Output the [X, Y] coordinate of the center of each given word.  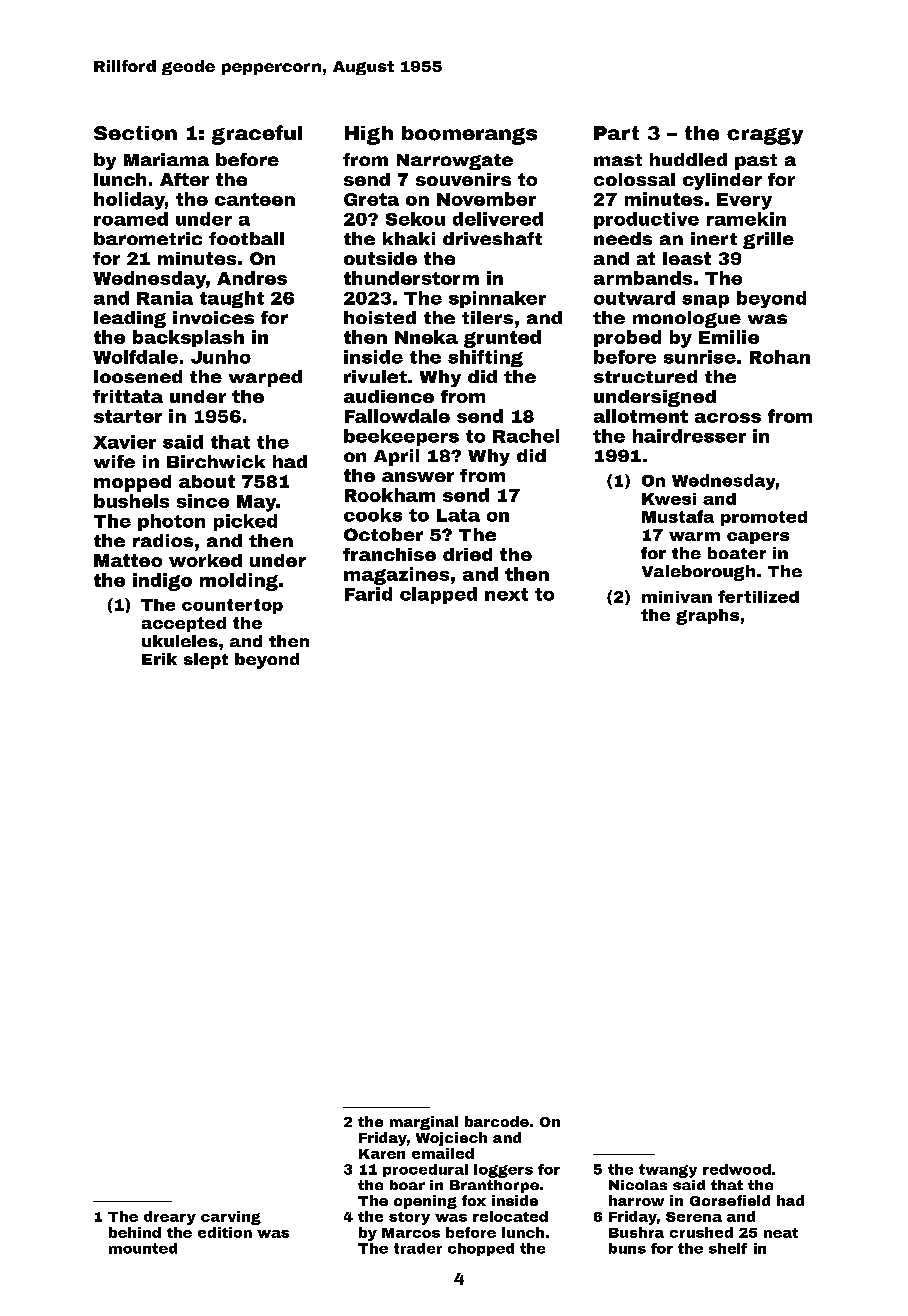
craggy [765, 136]
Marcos [411, 1233]
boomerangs [469, 135]
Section [135, 133]
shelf [728, 1248]
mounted [143, 1248]
